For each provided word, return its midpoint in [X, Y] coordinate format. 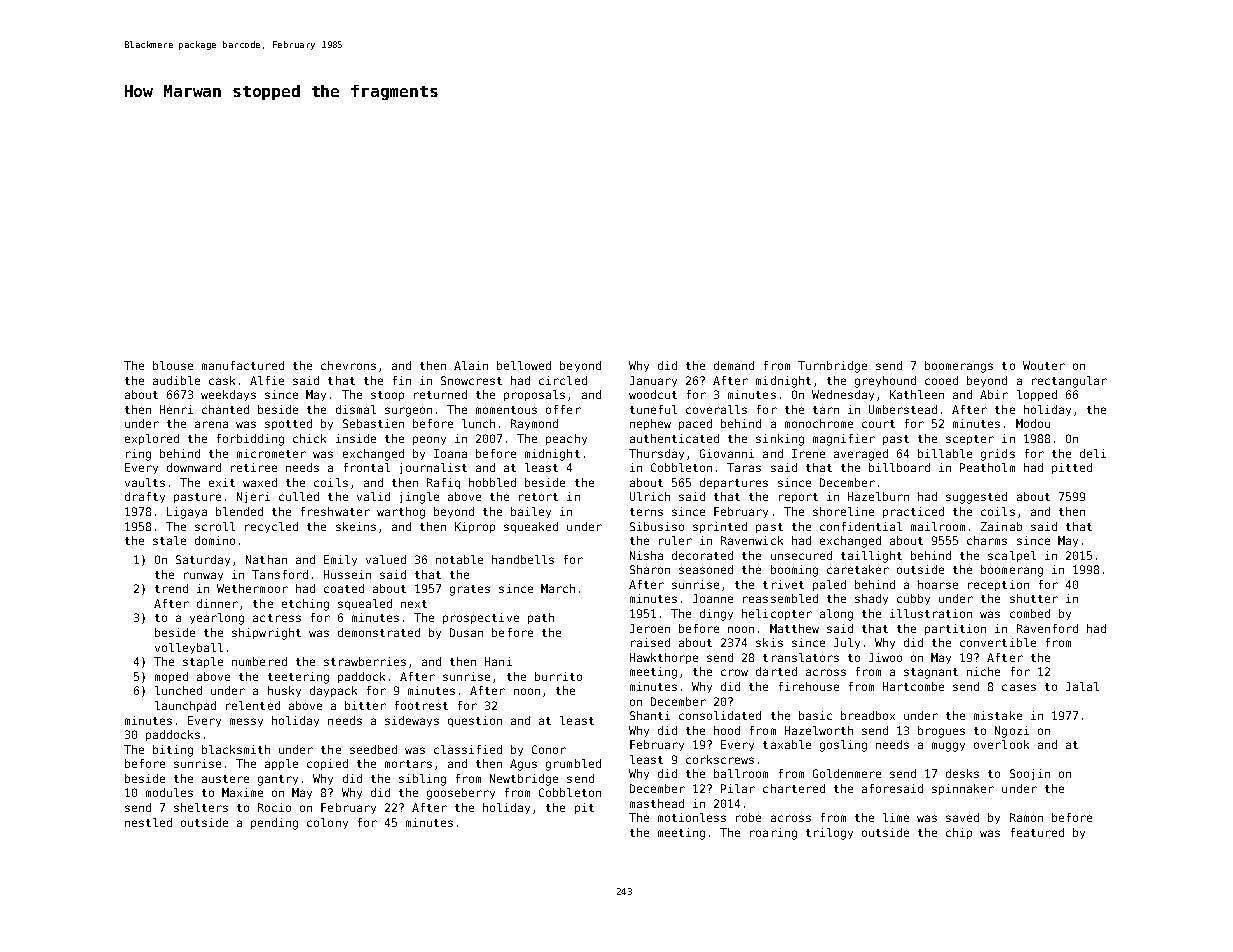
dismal [356, 409]
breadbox [868, 715]
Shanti [650, 715]
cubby [913, 599]
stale [169, 540]
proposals [534, 395]
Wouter [1044, 365]
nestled [148, 822]
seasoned [706, 569]
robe [748, 817]
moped [171, 677]
